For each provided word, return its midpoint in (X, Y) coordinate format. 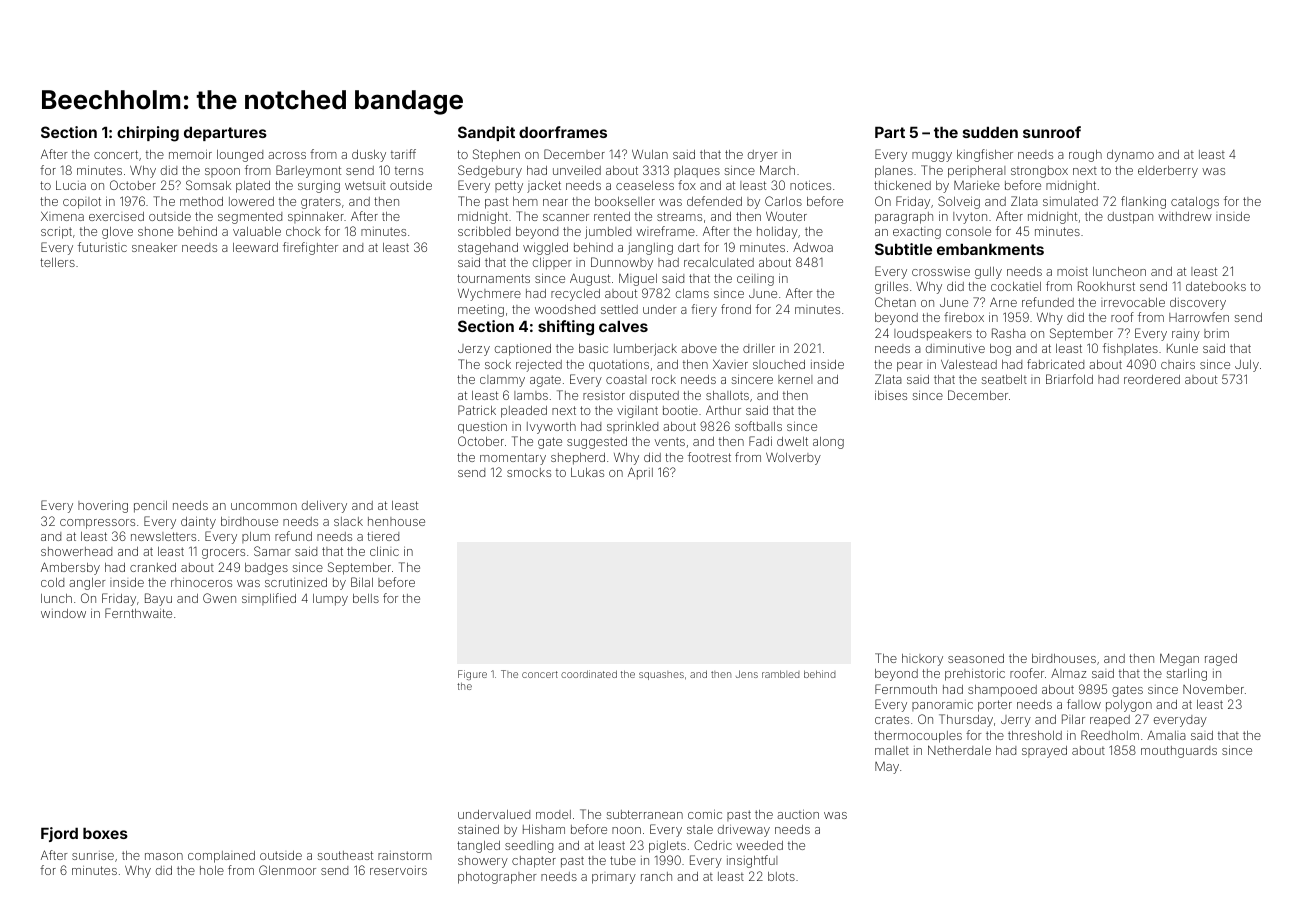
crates (892, 719)
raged (1221, 660)
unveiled (577, 170)
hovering (103, 506)
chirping (148, 134)
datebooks (1216, 286)
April (640, 473)
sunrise (93, 855)
